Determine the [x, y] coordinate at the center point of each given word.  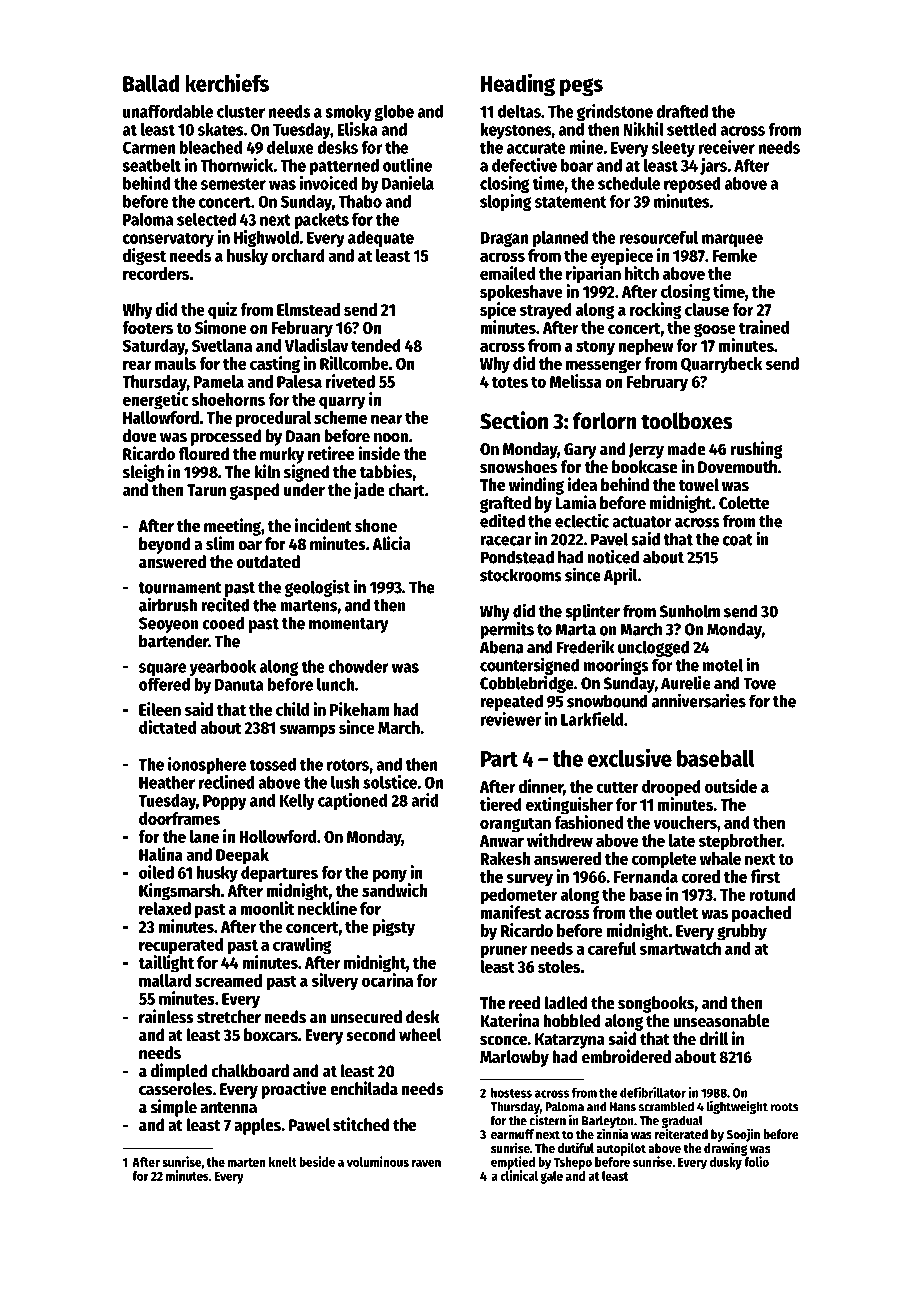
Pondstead [517, 557]
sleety [673, 149]
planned [561, 239]
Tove [759, 683]
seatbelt [151, 165]
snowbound [607, 701]
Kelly [297, 802]
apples [257, 1126]
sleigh [143, 473]
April [621, 576]
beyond [164, 545]
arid [425, 800]
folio [756, 1161]
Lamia [575, 502]
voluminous [378, 1161]
